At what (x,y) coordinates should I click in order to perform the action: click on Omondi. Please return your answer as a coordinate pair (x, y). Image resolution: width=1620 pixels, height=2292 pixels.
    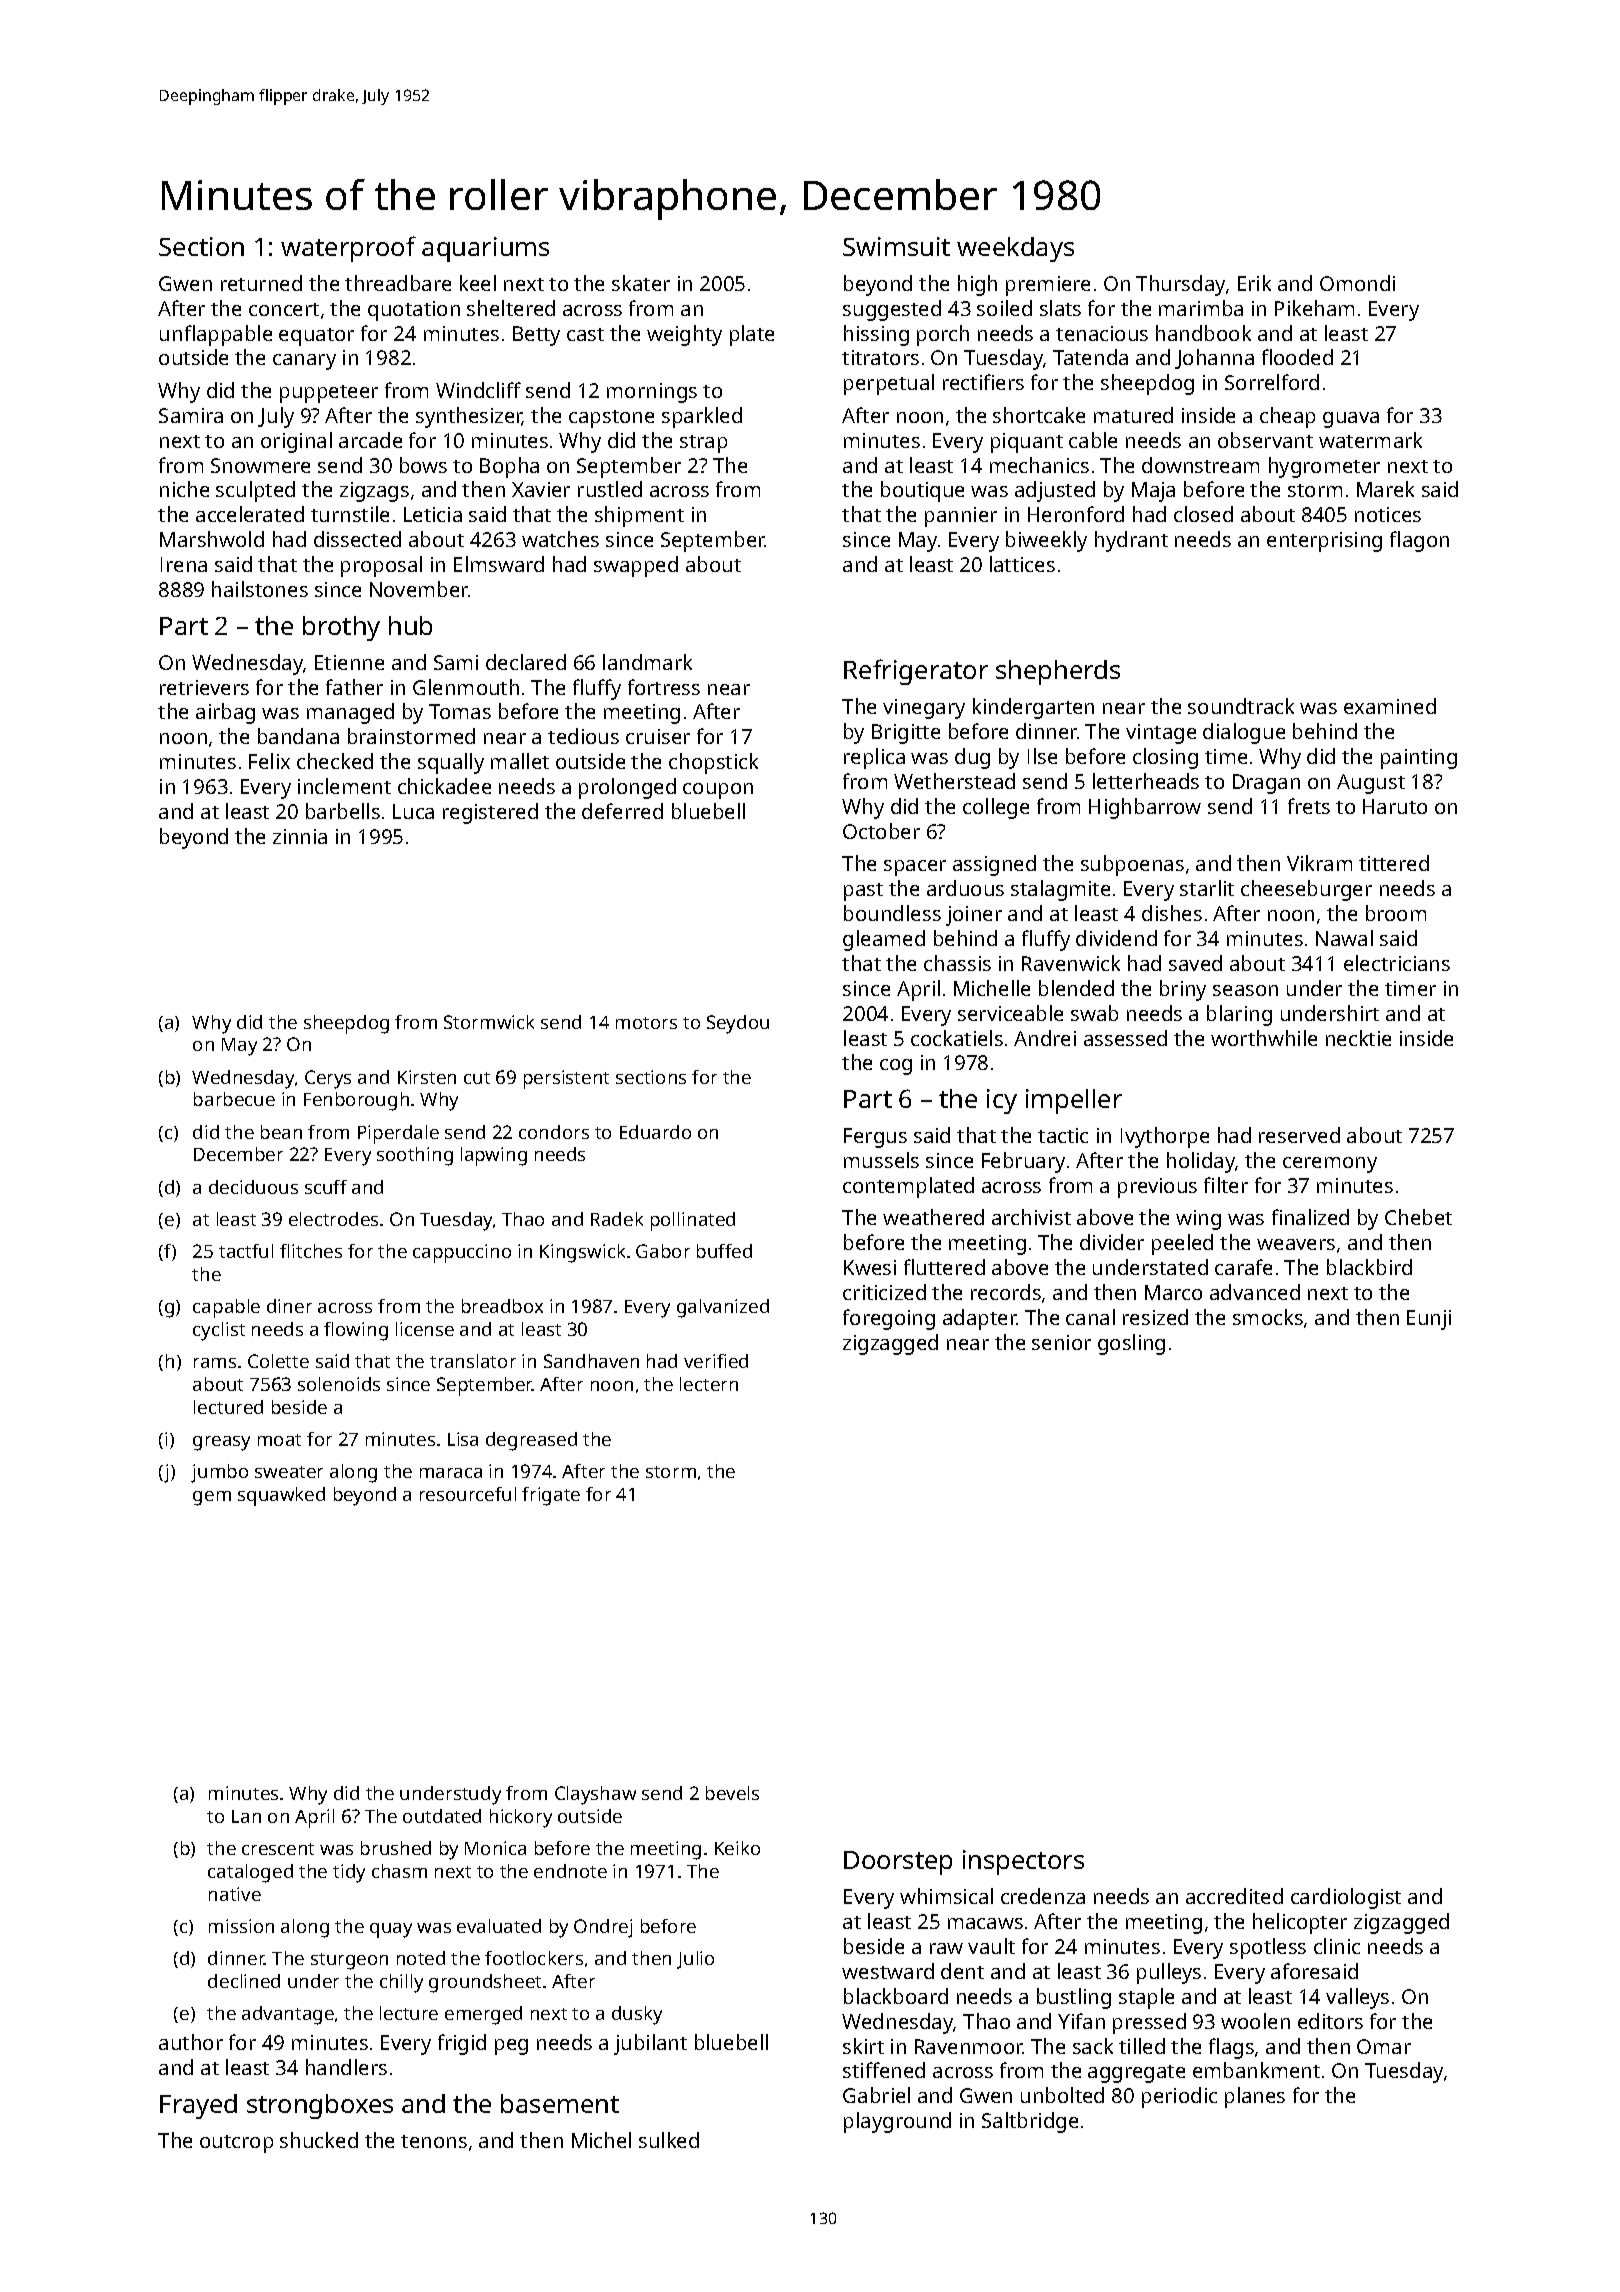
    Looking at the image, I should click on (1357, 283).
